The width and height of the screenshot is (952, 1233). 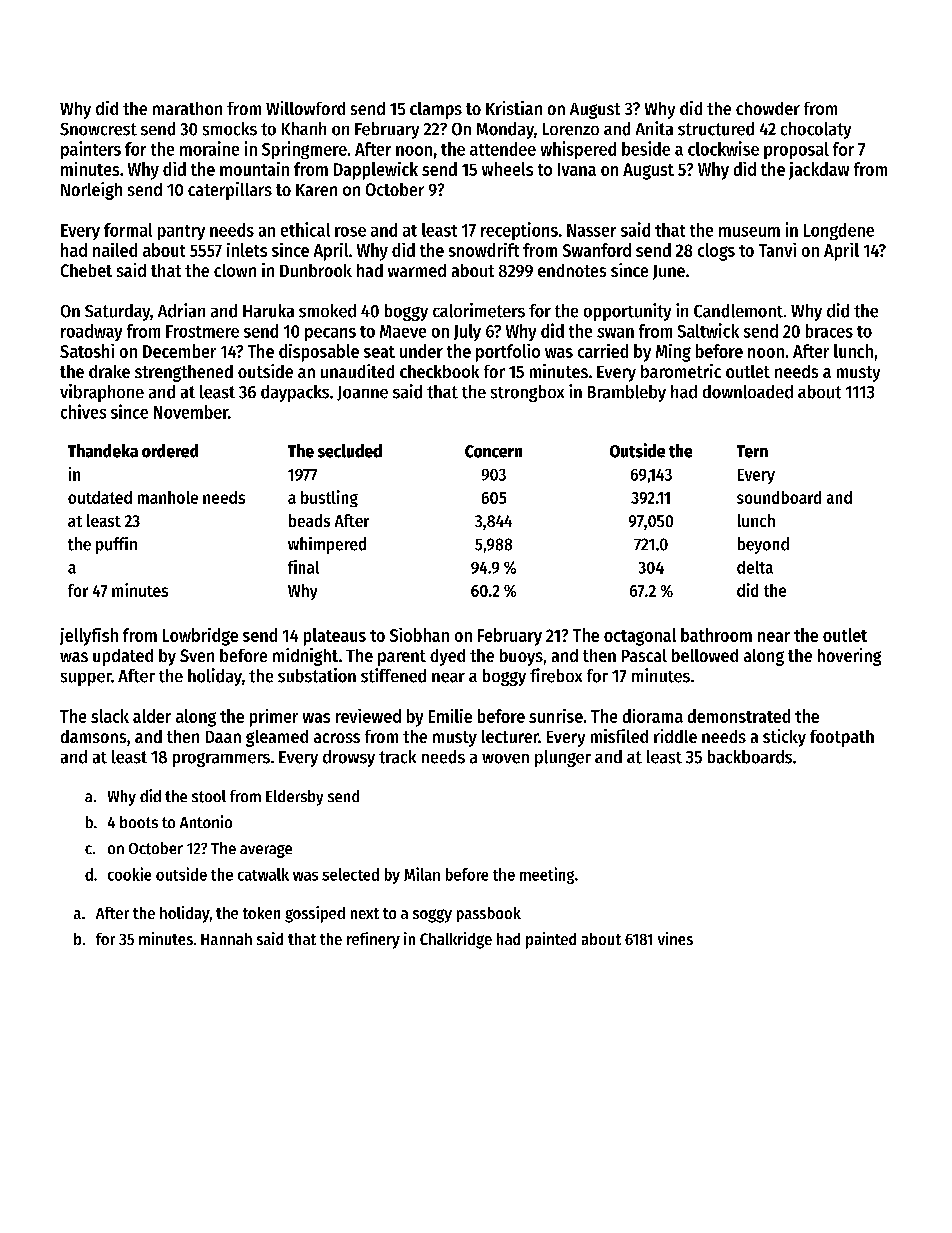 What do you see at coordinates (329, 498) in the screenshot?
I see `bustling` at bounding box center [329, 498].
